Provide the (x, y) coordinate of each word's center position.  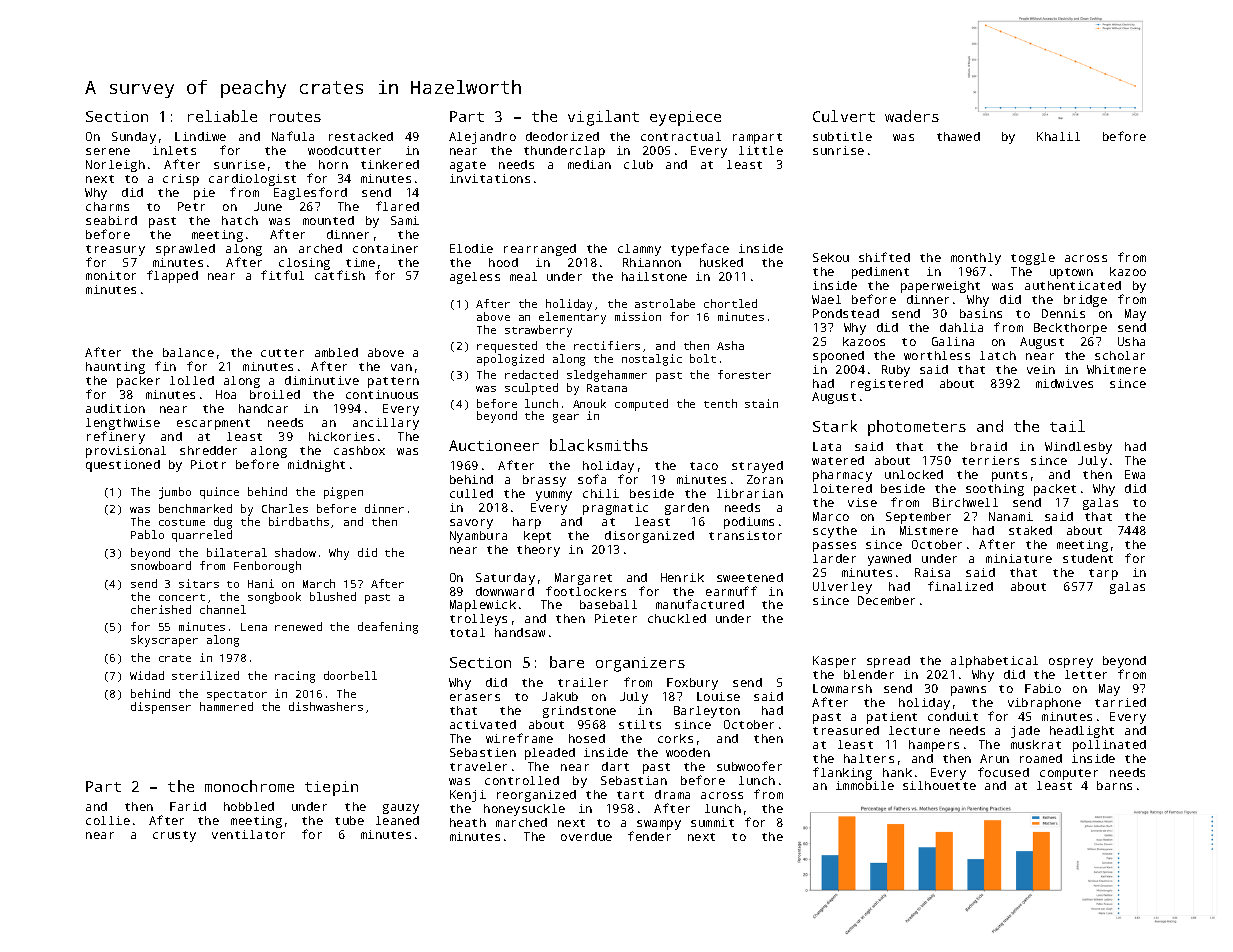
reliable (222, 116)
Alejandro (482, 138)
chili (601, 493)
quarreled (202, 536)
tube (349, 820)
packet (1055, 490)
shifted (884, 257)
